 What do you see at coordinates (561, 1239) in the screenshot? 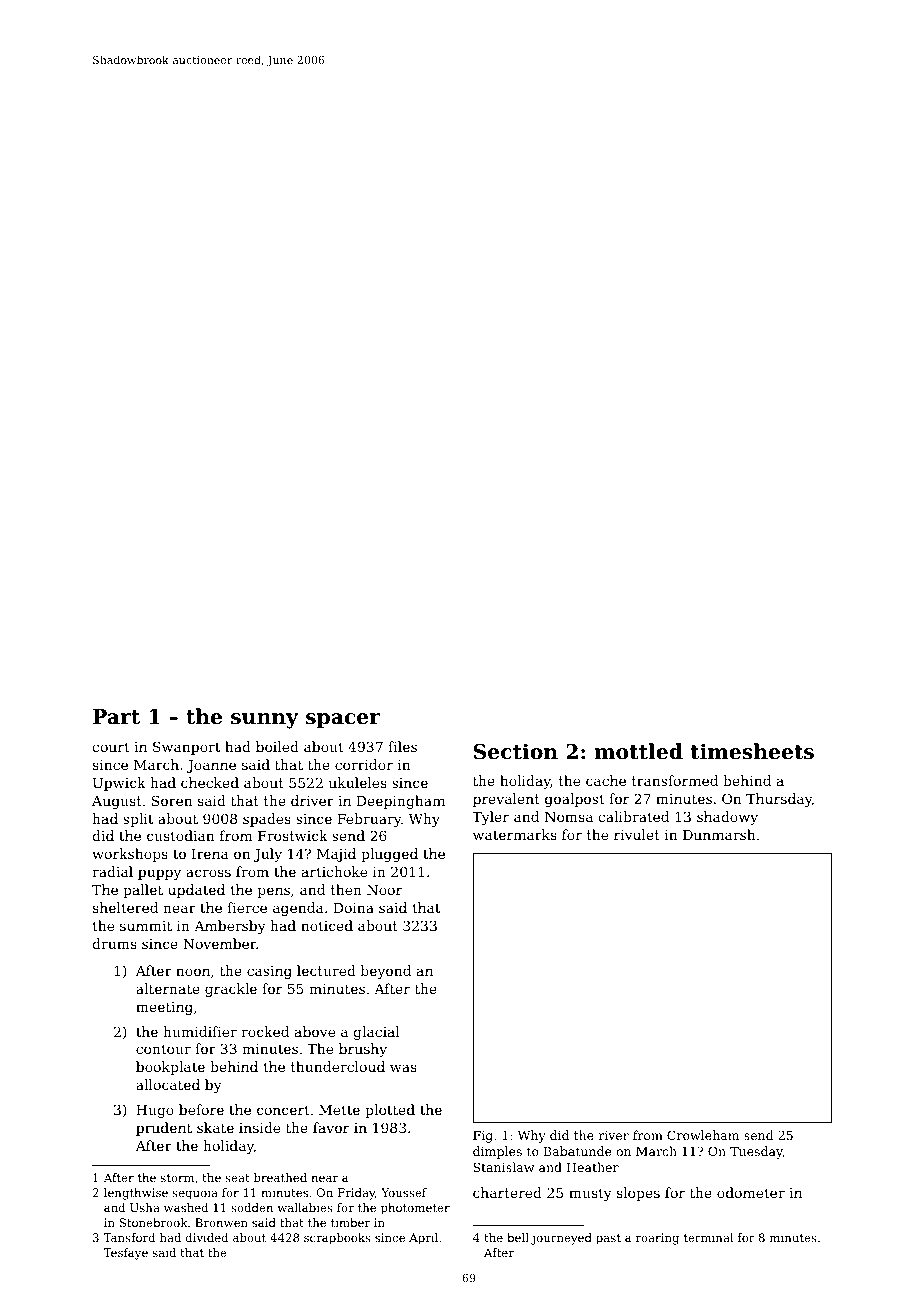
I see `journeyed` at bounding box center [561, 1239].
